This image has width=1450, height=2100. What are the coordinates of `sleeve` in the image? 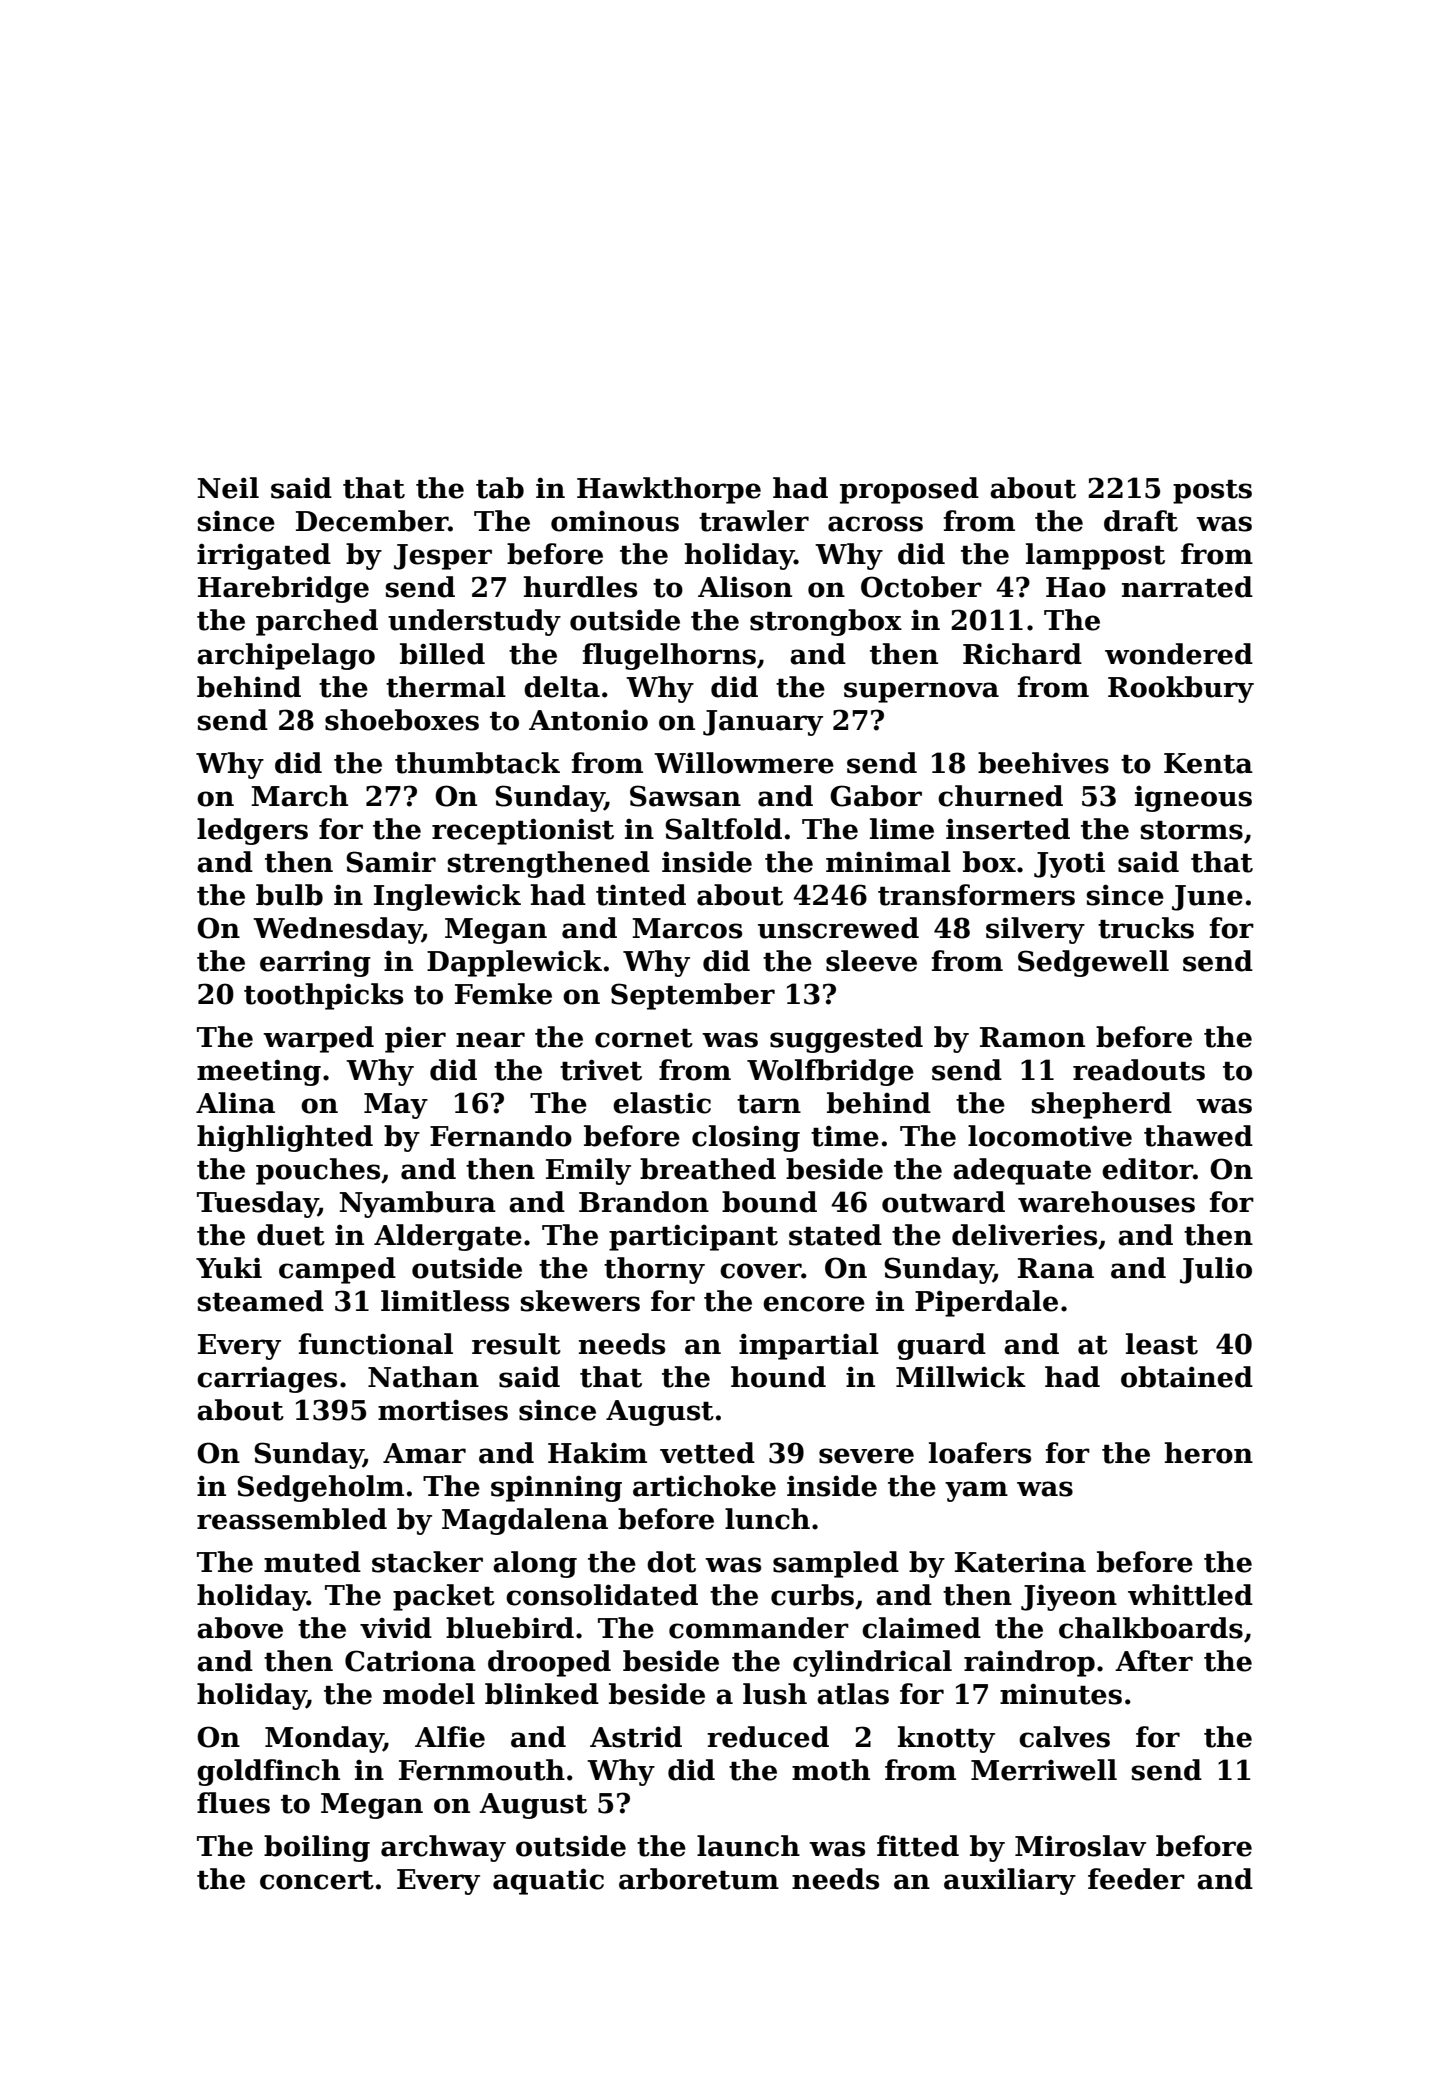 It's located at (871, 961).
